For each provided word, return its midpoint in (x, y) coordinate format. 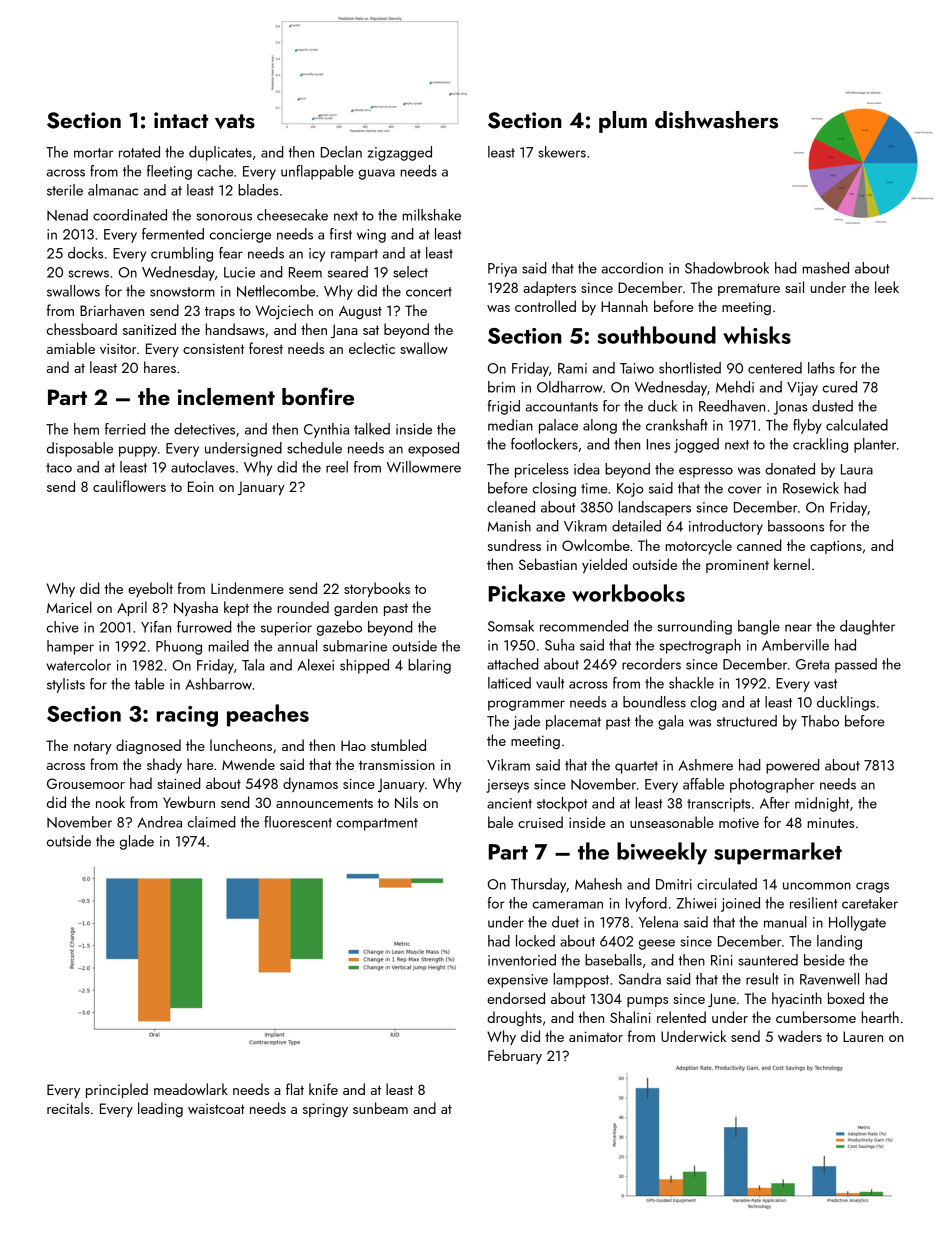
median (510, 425)
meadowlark (191, 1089)
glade (137, 842)
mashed (826, 268)
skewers (562, 152)
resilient (813, 903)
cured (840, 387)
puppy (138, 451)
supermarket (778, 853)
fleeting (169, 172)
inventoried (522, 960)
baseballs (613, 960)
